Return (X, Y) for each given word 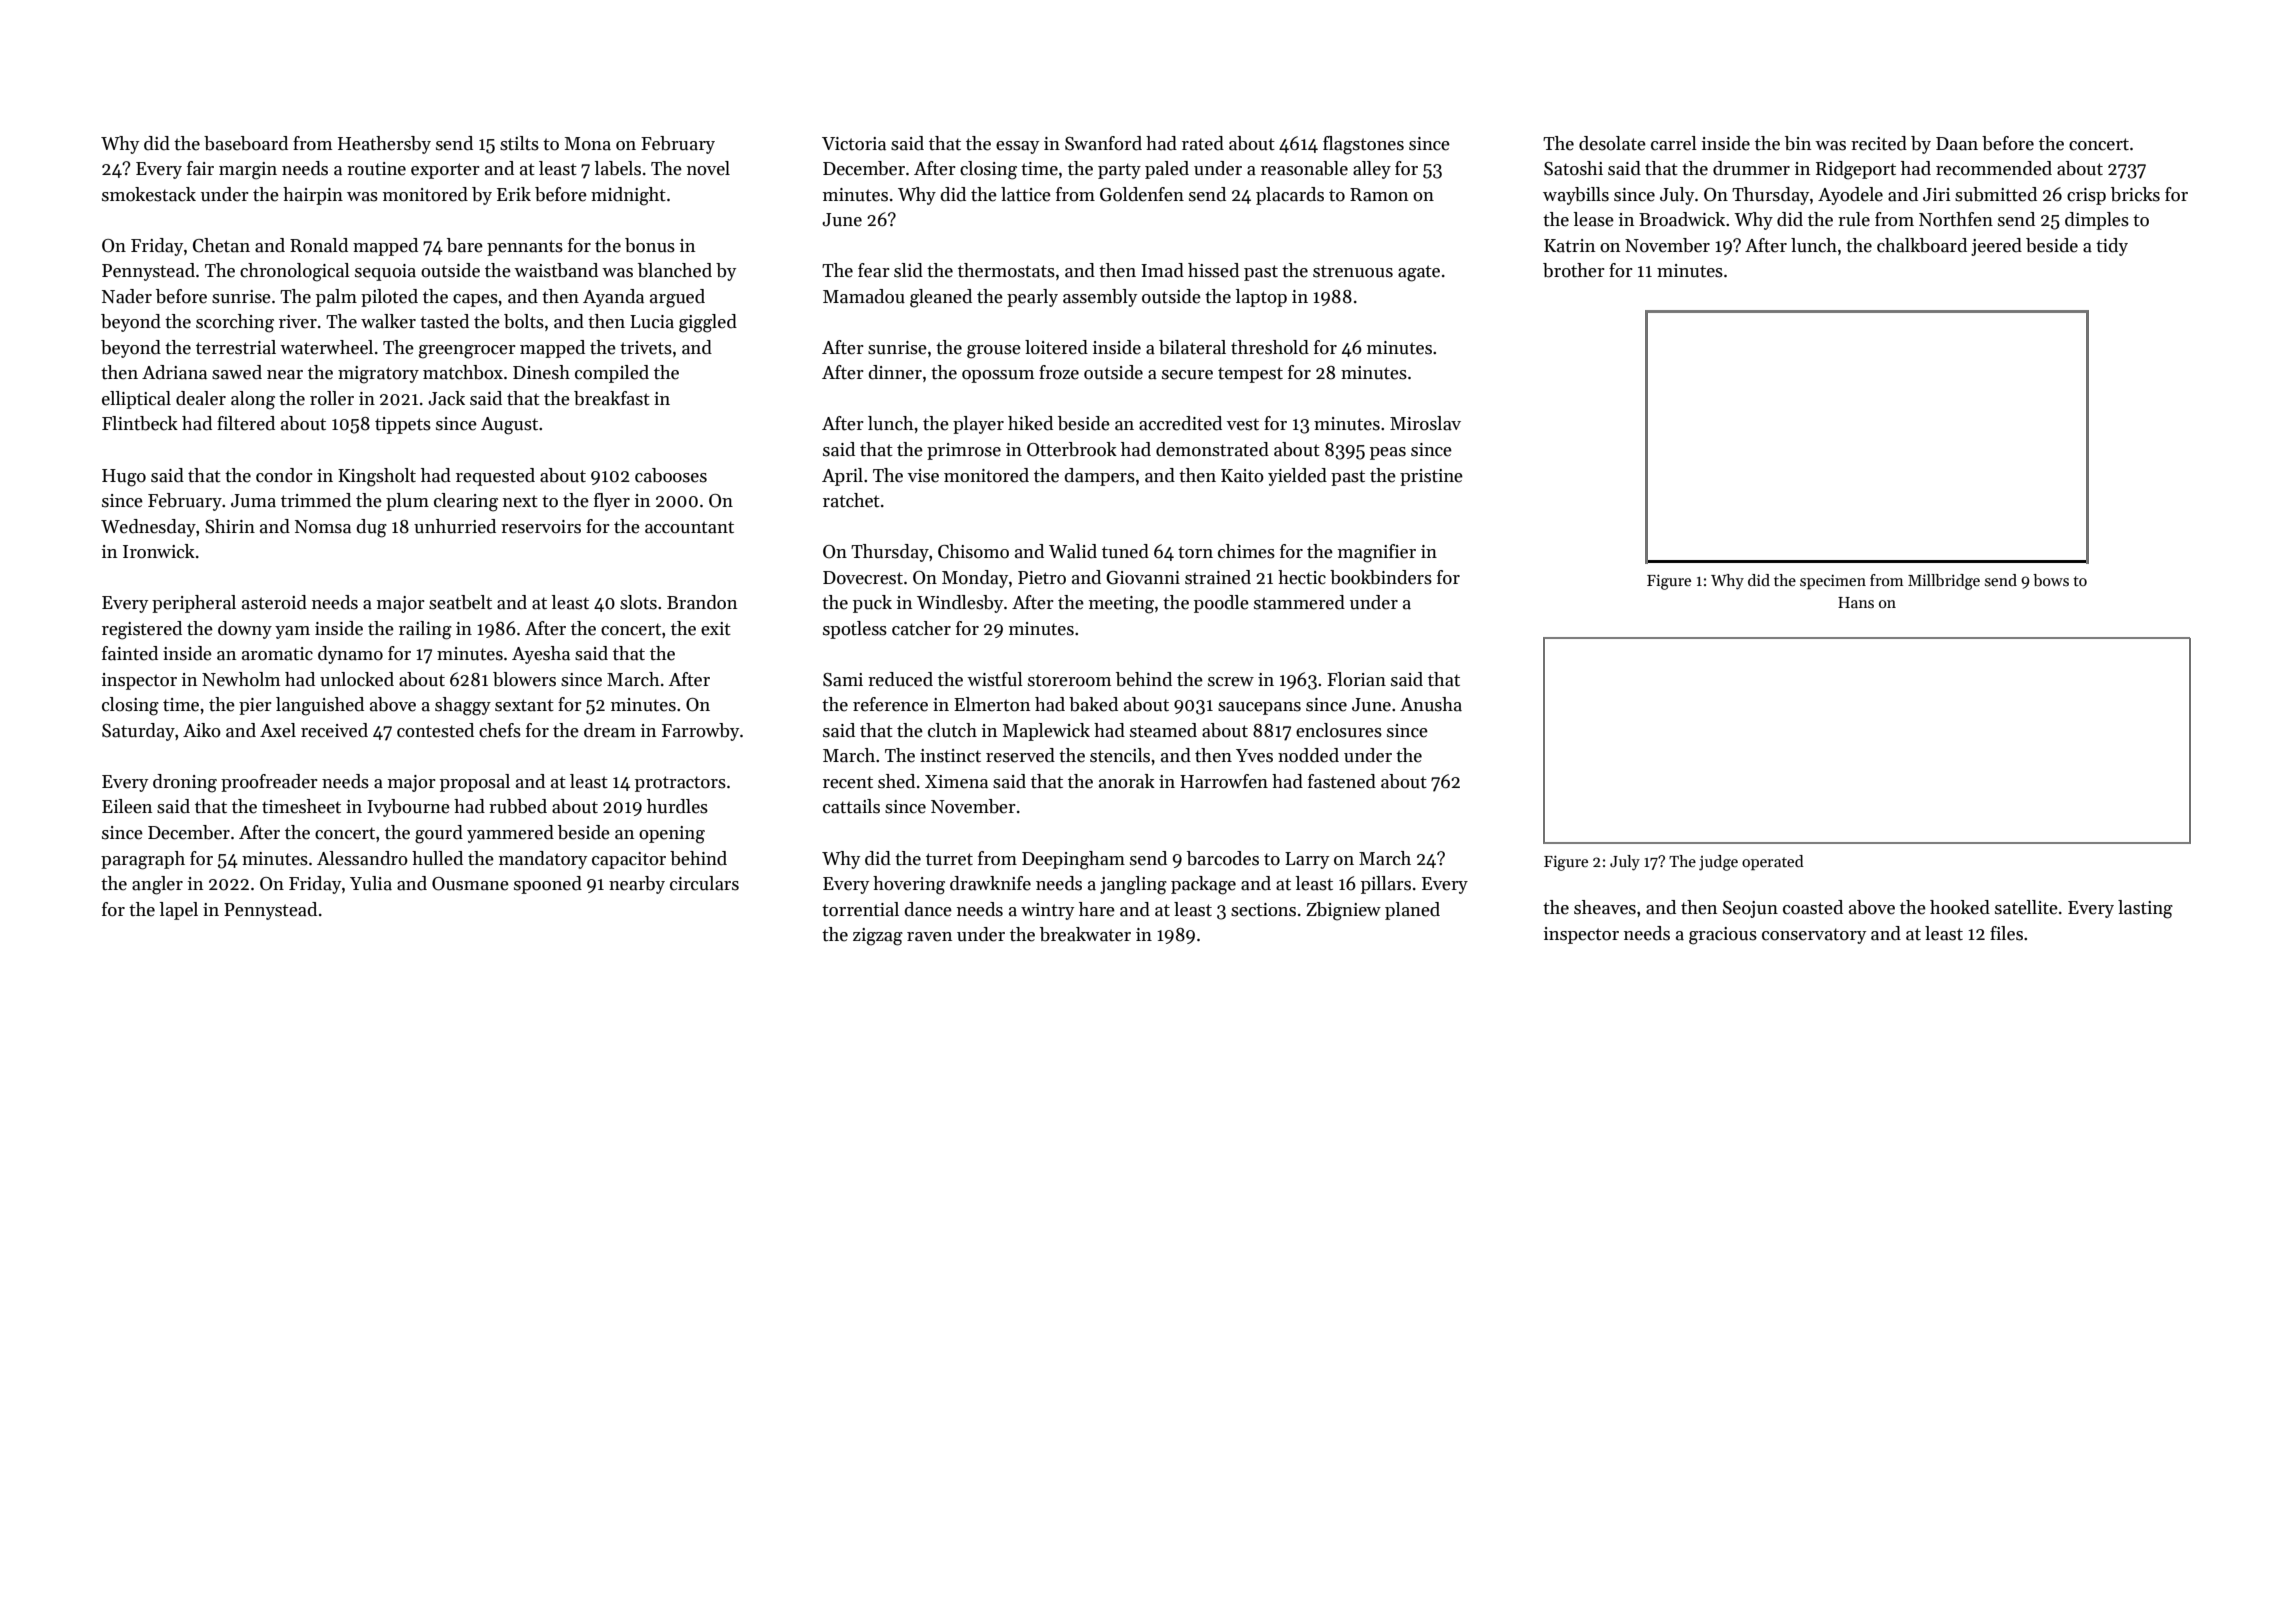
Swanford (1103, 143)
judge (1718, 863)
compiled (612, 374)
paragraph (143, 860)
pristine (1431, 477)
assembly (1100, 298)
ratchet (851, 500)
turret (949, 859)
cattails (851, 806)
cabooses (671, 475)
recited (1879, 143)
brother (1574, 270)
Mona (588, 144)
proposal (475, 783)
